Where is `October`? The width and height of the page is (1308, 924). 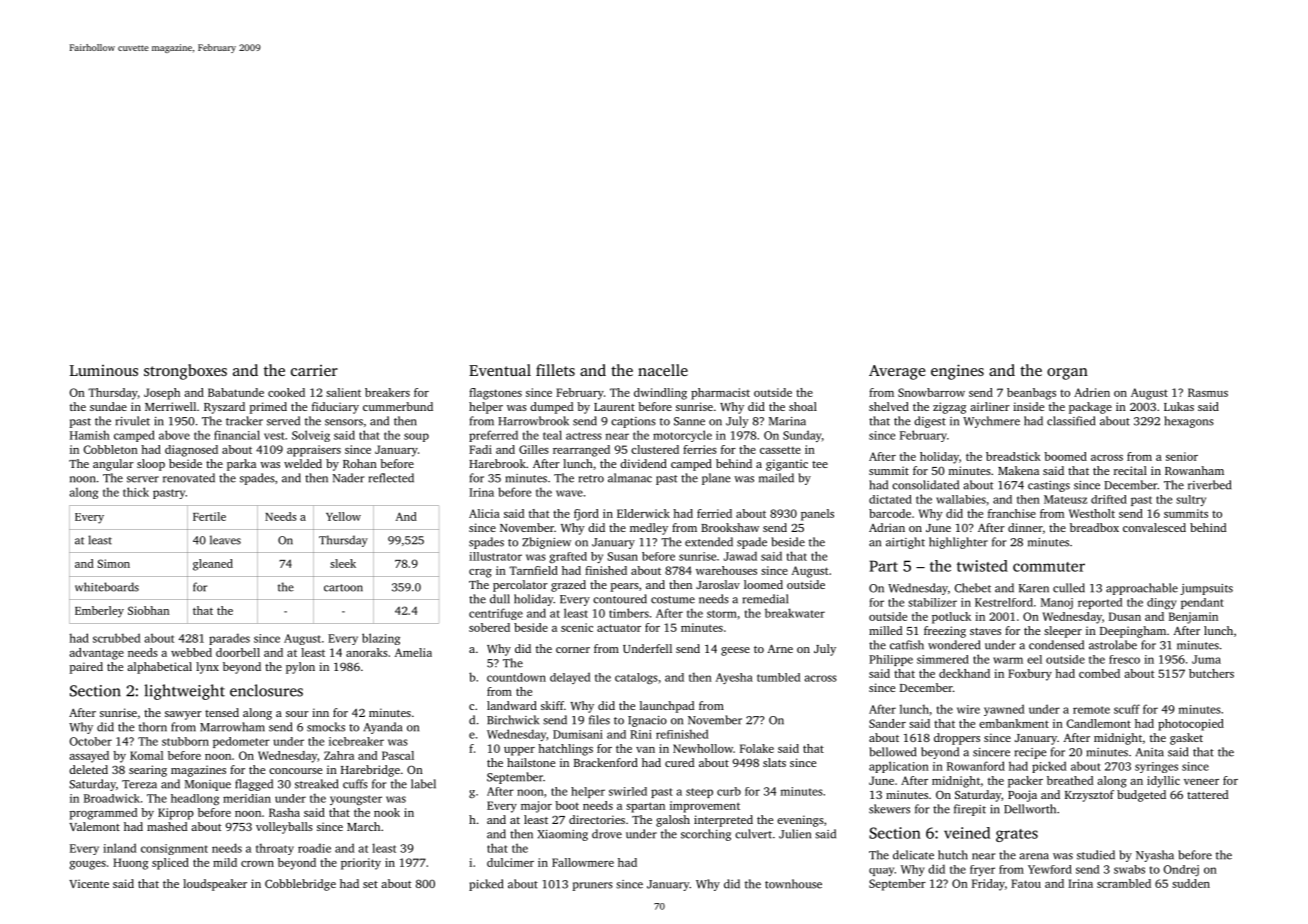
October is located at coordinates (90, 741).
